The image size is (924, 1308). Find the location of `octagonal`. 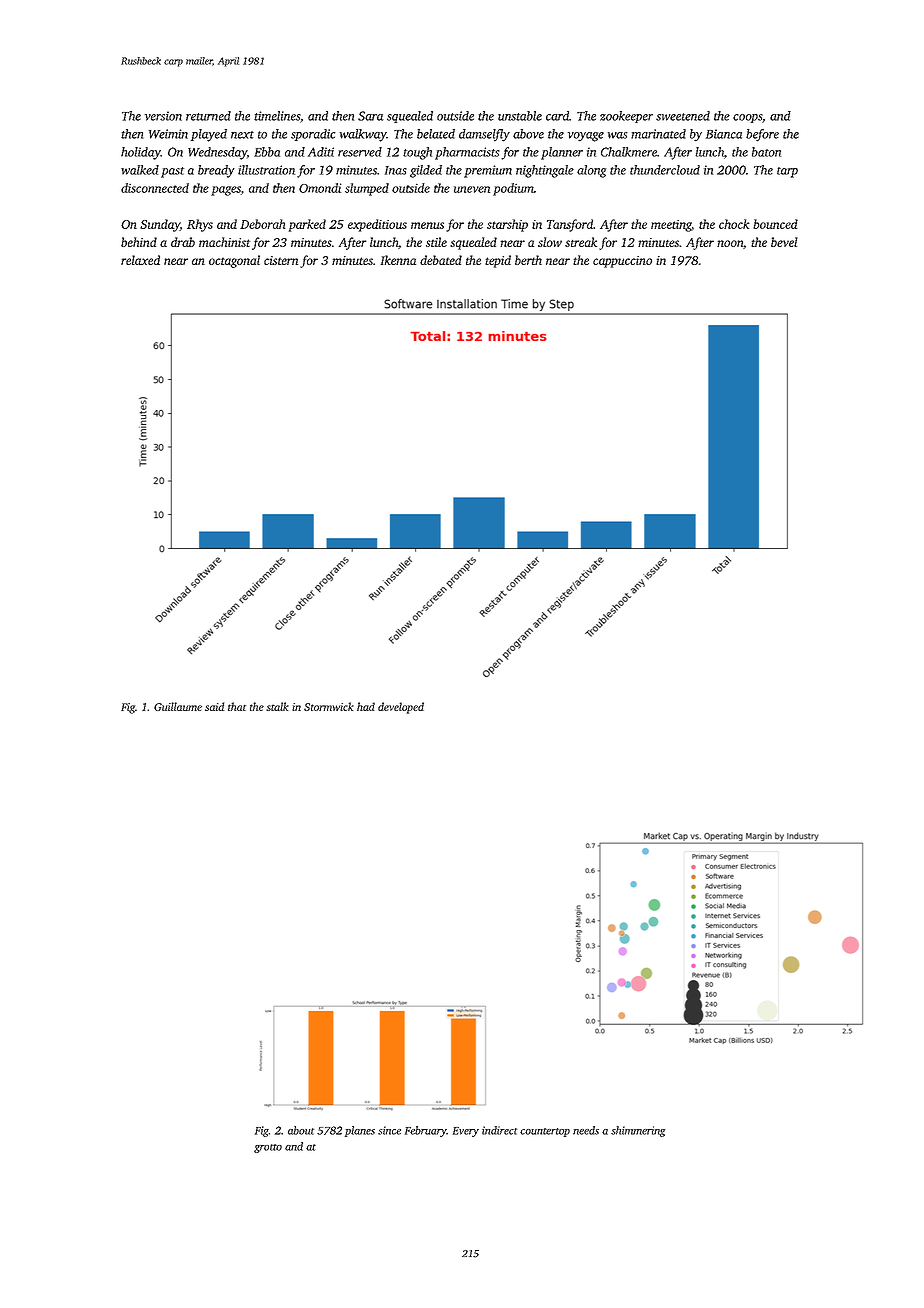

octagonal is located at coordinates (234, 261).
